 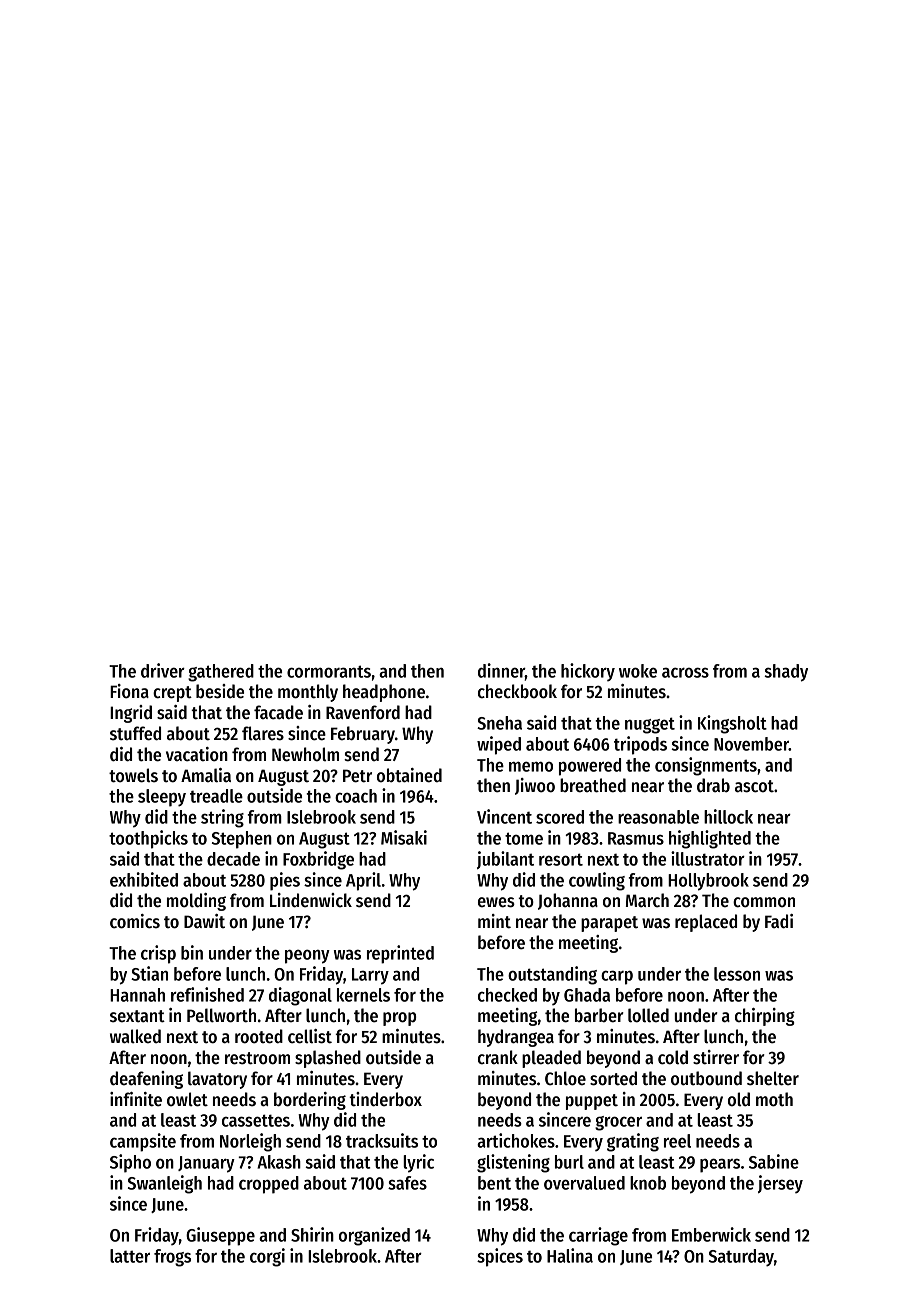 What do you see at coordinates (196, 902) in the page?
I see `molding` at bounding box center [196, 902].
